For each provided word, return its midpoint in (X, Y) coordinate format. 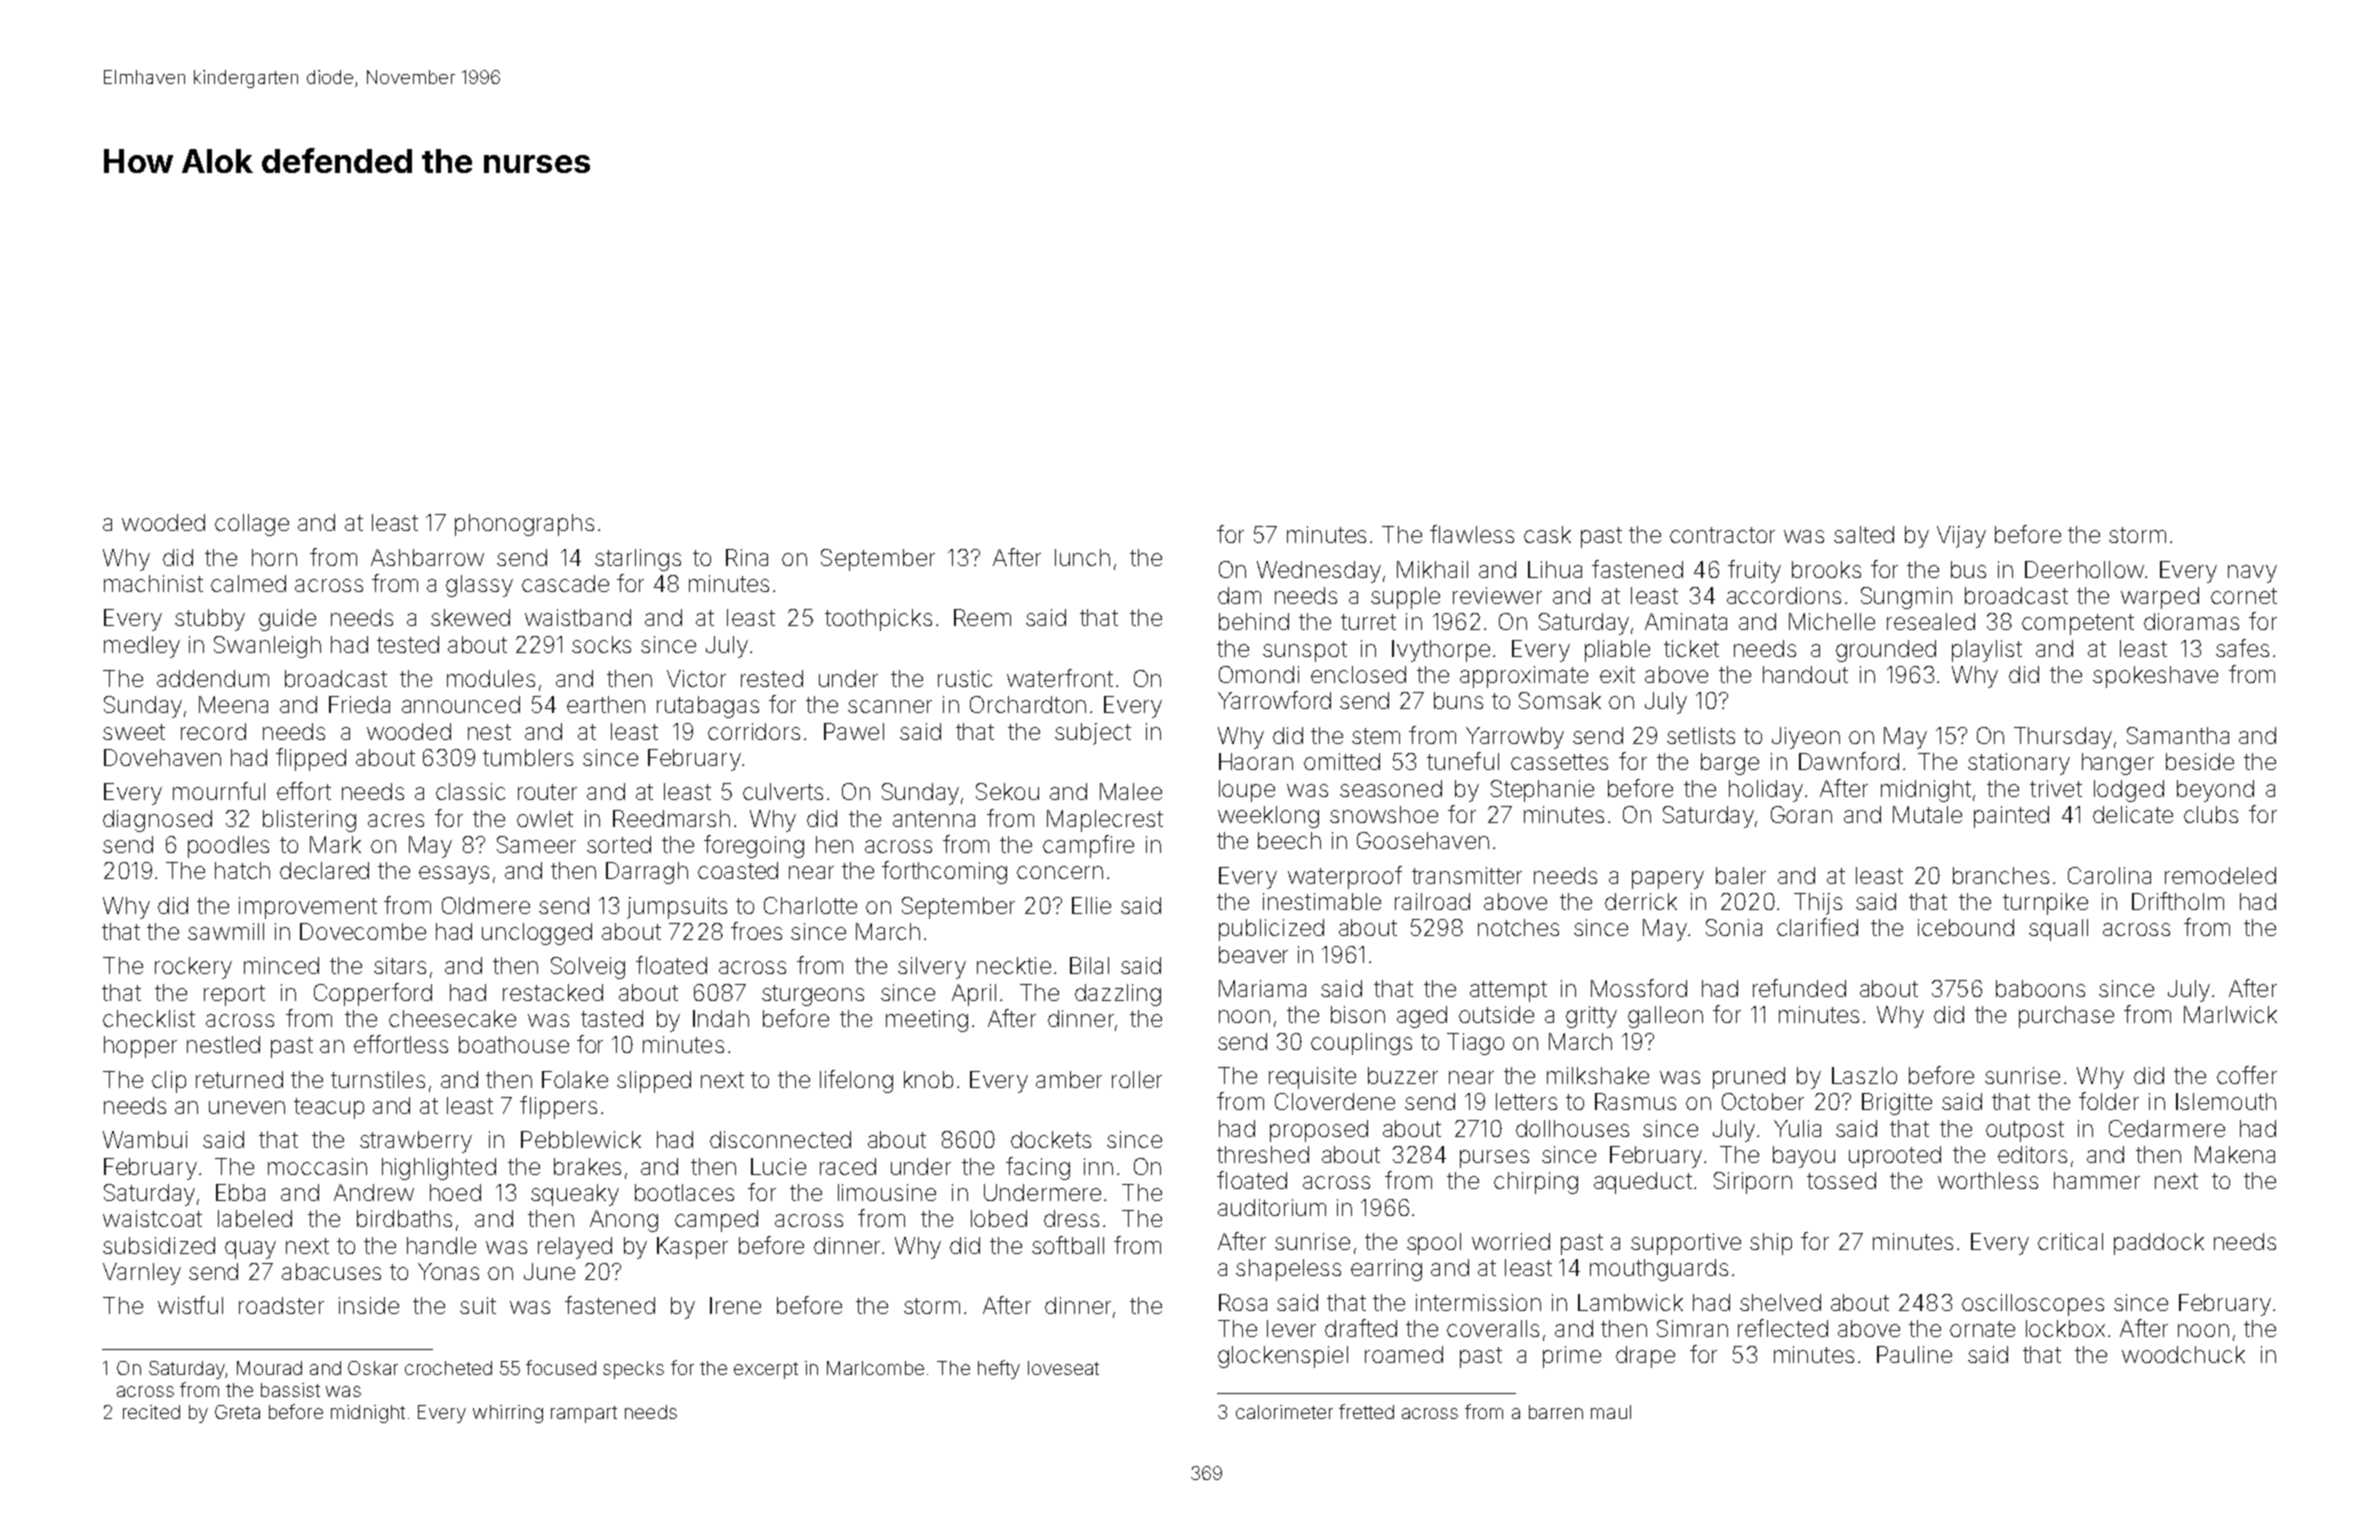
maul (1611, 1412)
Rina (747, 557)
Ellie (1091, 905)
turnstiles (378, 1079)
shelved (1780, 1302)
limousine (887, 1192)
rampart (584, 1414)
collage (252, 525)
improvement (308, 908)
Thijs (1818, 904)
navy (2252, 574)
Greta (237, 1412)
